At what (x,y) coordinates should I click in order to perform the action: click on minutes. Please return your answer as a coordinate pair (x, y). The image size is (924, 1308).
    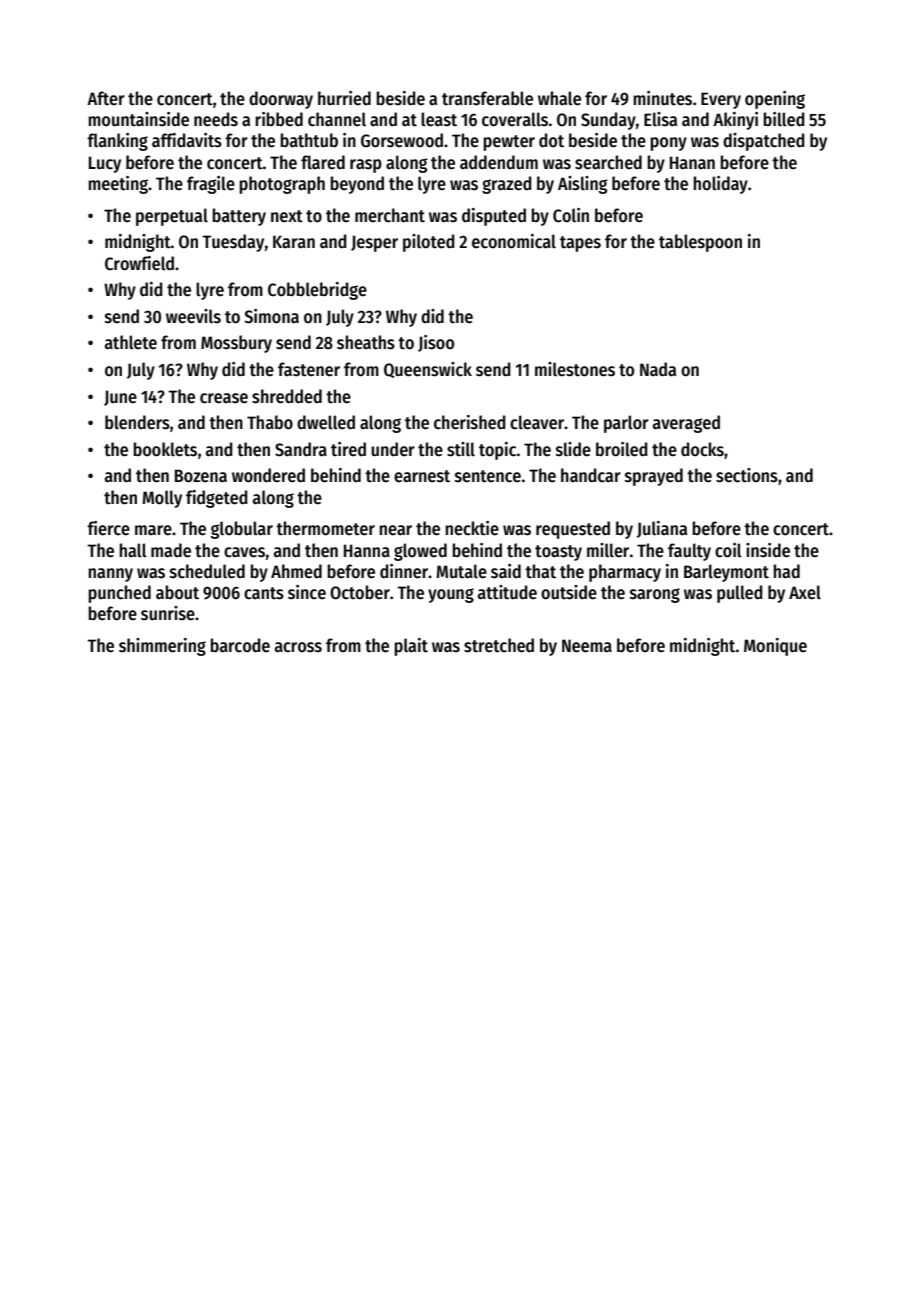
    Looking at the image, I should click on (662, 98).
